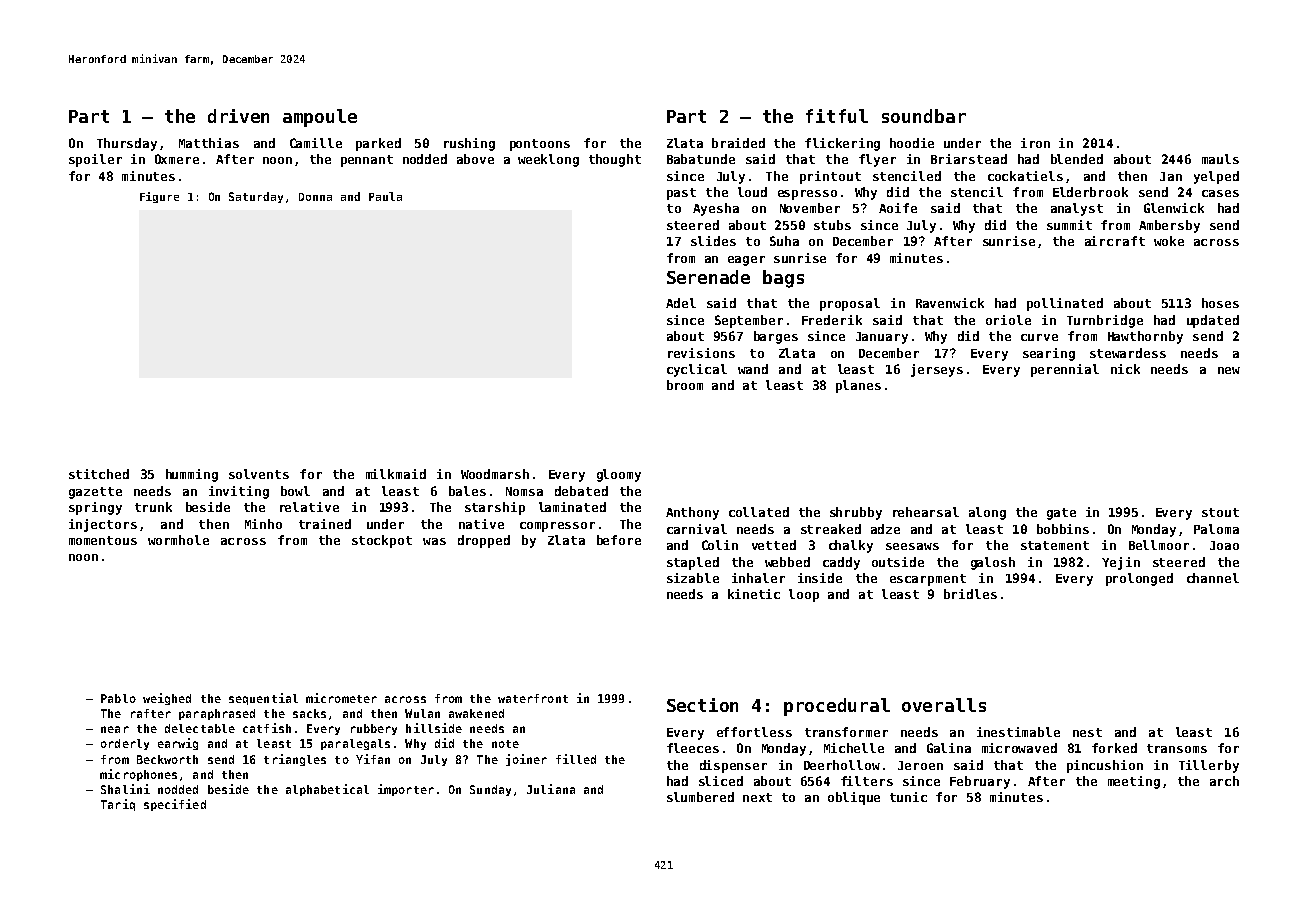  I want to click on waterfront, so click(533, 698).
